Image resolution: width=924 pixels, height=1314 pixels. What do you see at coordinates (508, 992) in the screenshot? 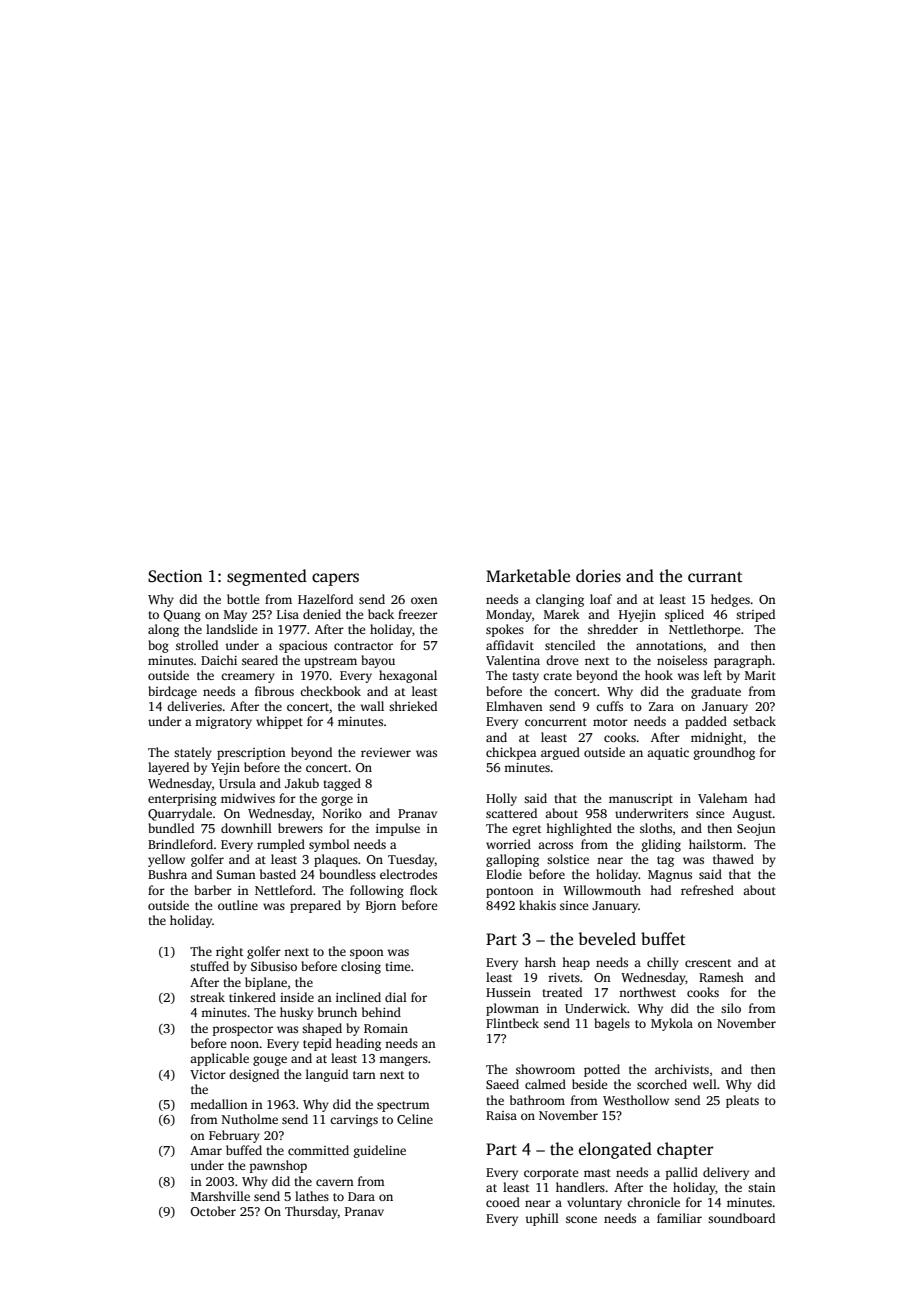
I see `Hussein` at bounding box center [508, 992].
